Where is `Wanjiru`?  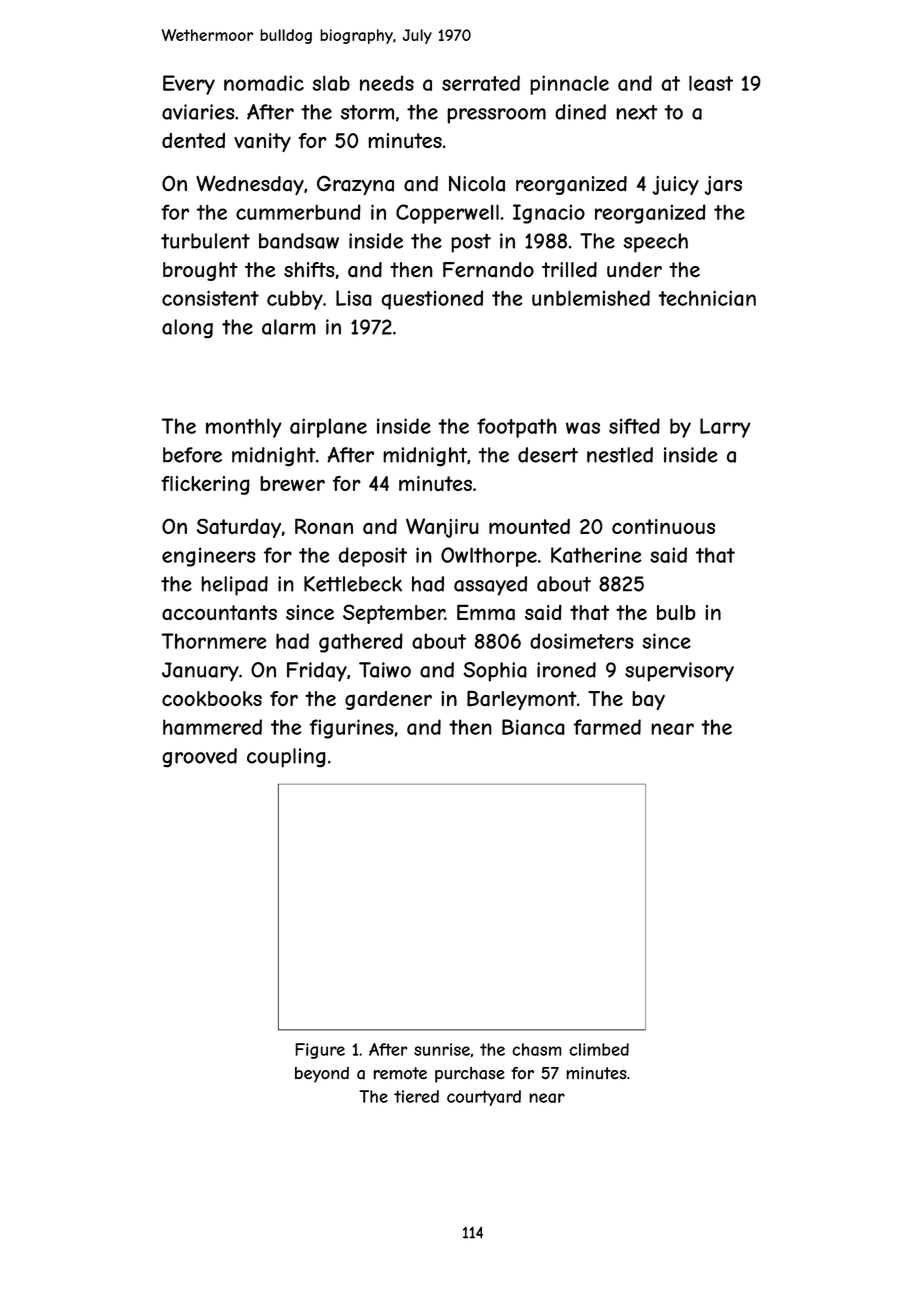
Wanjiru is located at coordinates (442, 528).
